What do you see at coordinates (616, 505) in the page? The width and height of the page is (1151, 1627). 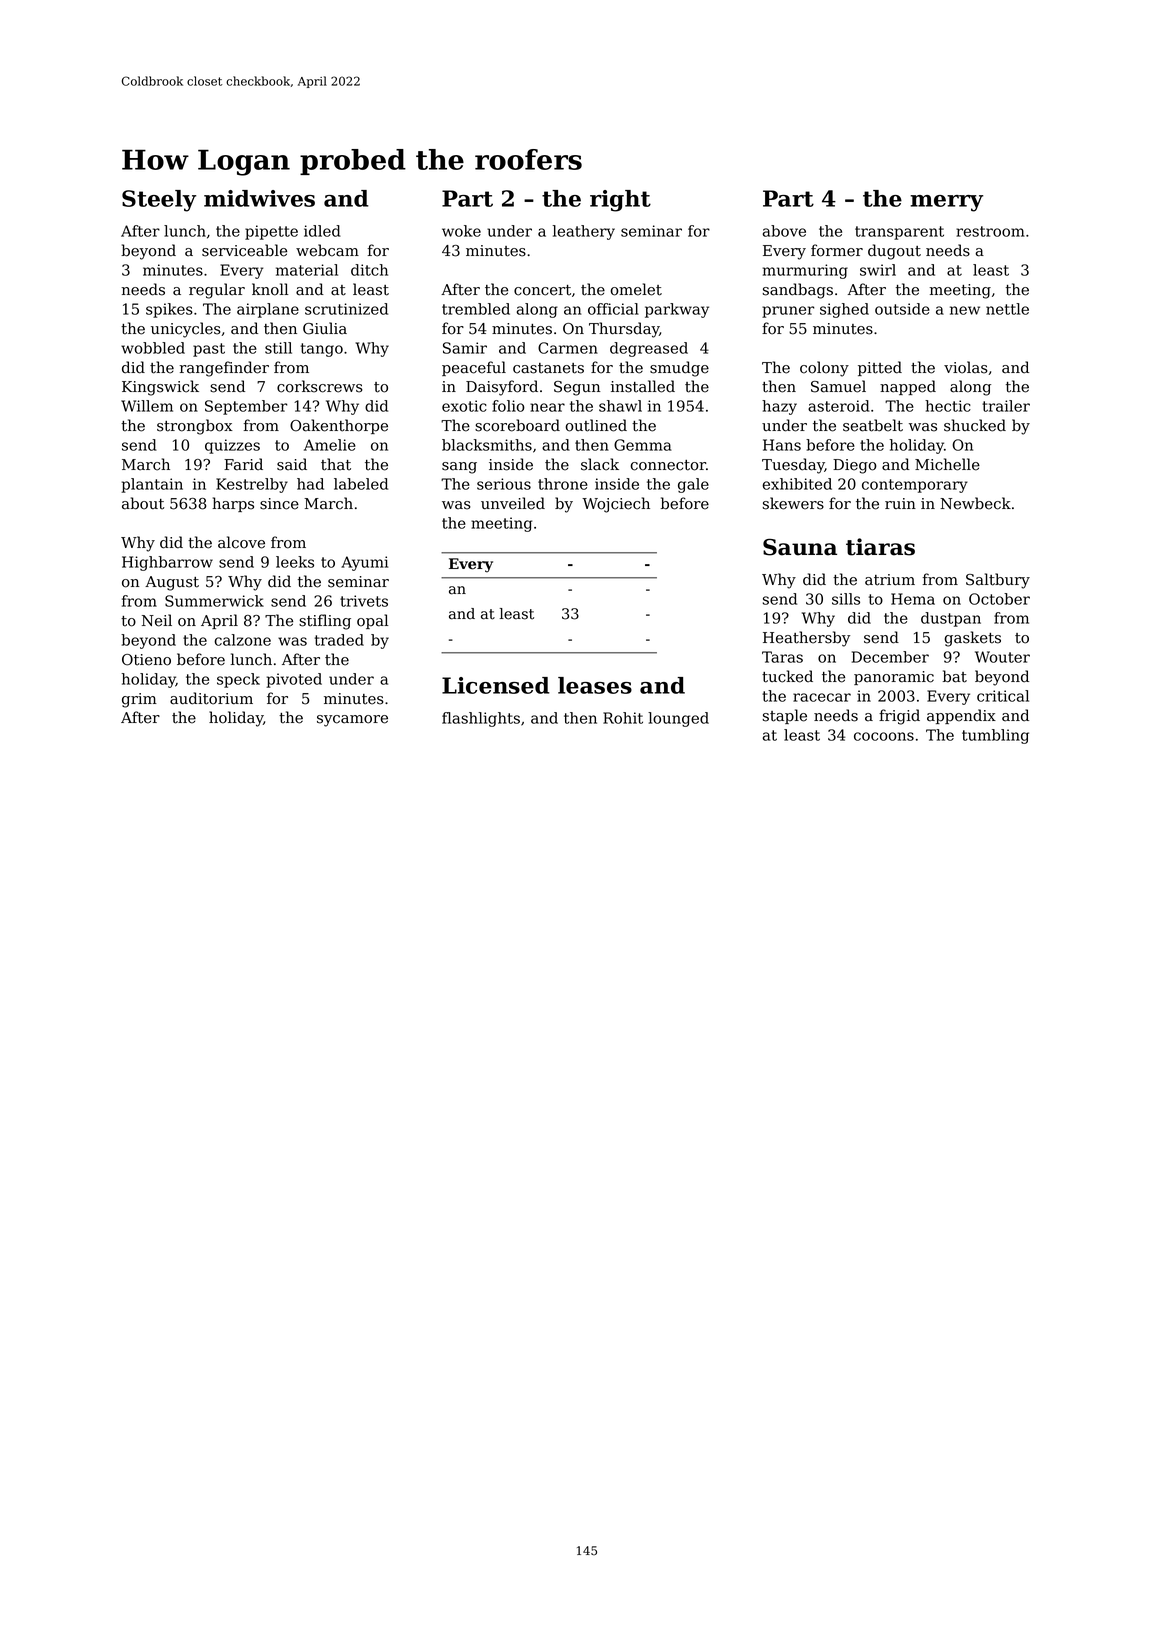 I see `Wojciech` at bounding box center [616, 505].
